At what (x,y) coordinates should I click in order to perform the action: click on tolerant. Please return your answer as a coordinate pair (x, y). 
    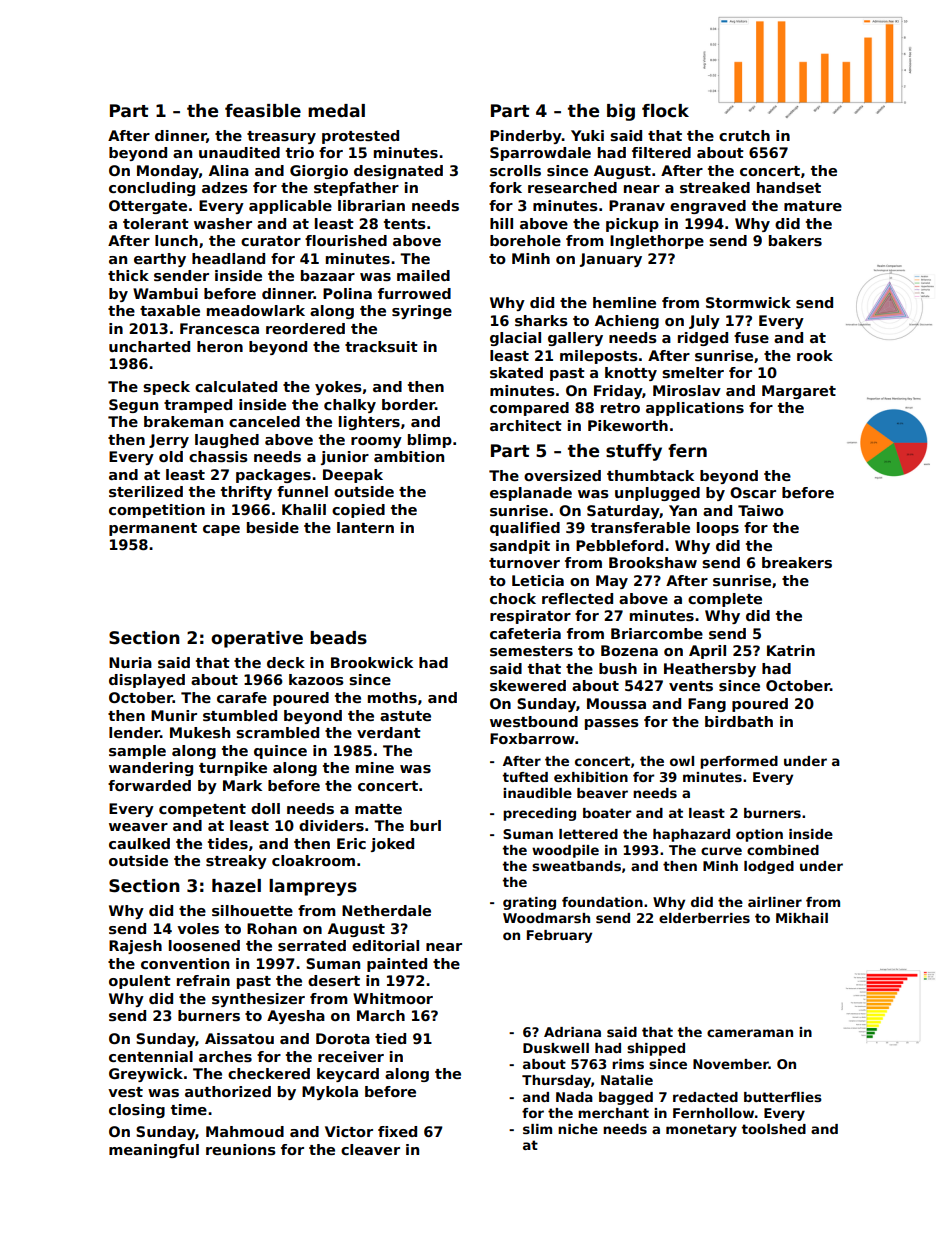
    Looking at the image, I should click on (156, 223).
